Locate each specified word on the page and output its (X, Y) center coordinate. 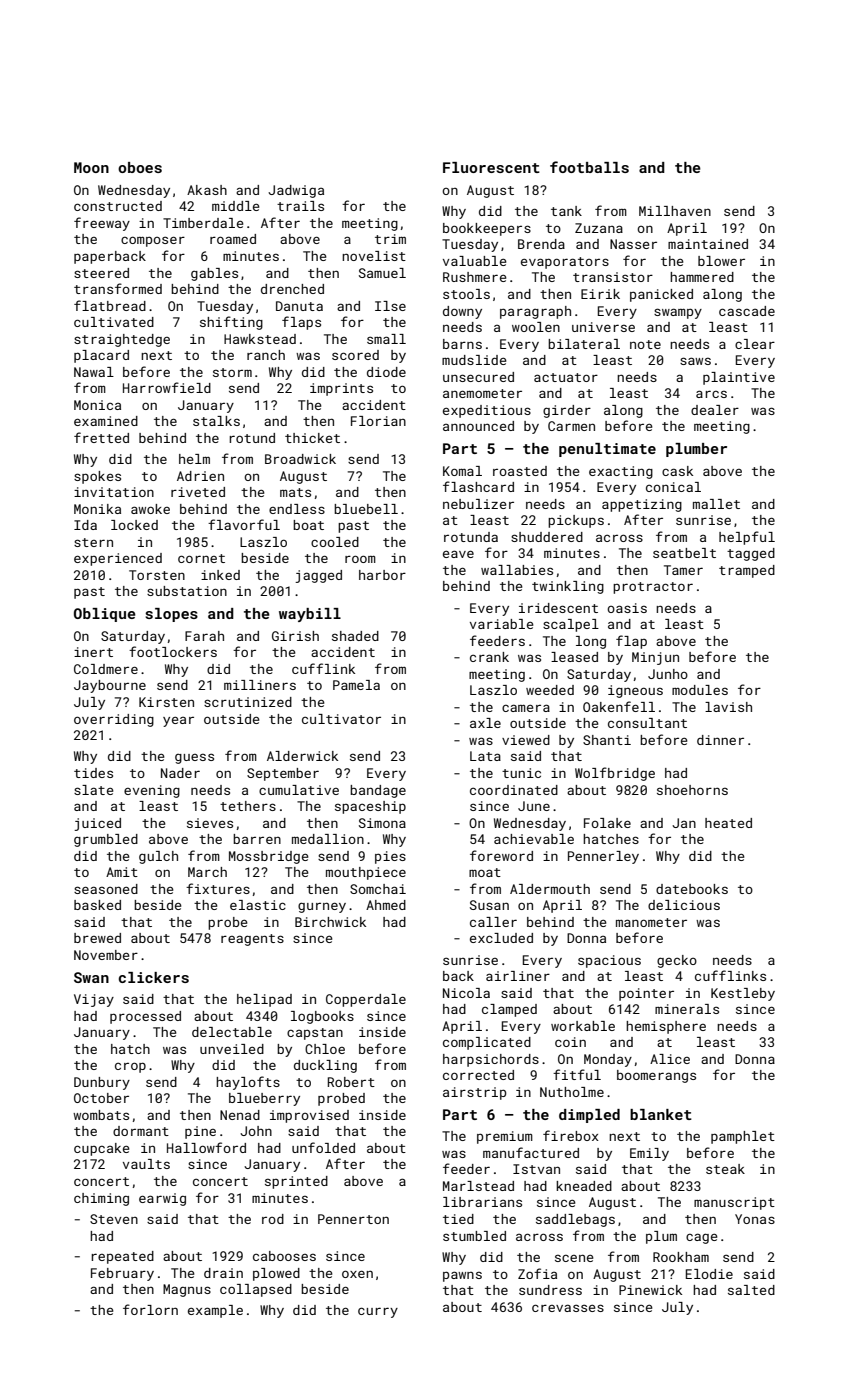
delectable (232, 1032)
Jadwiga (296, 191)
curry (378, 1312)
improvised (309, 1116)
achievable (534, 839)
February (122, 1274)
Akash (207, 190)
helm (194, 459)
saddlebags (575, 1220)
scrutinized (248, 702)
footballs (589, 167)
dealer (715, 410)
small (386, 339)
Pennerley (603, 857)
